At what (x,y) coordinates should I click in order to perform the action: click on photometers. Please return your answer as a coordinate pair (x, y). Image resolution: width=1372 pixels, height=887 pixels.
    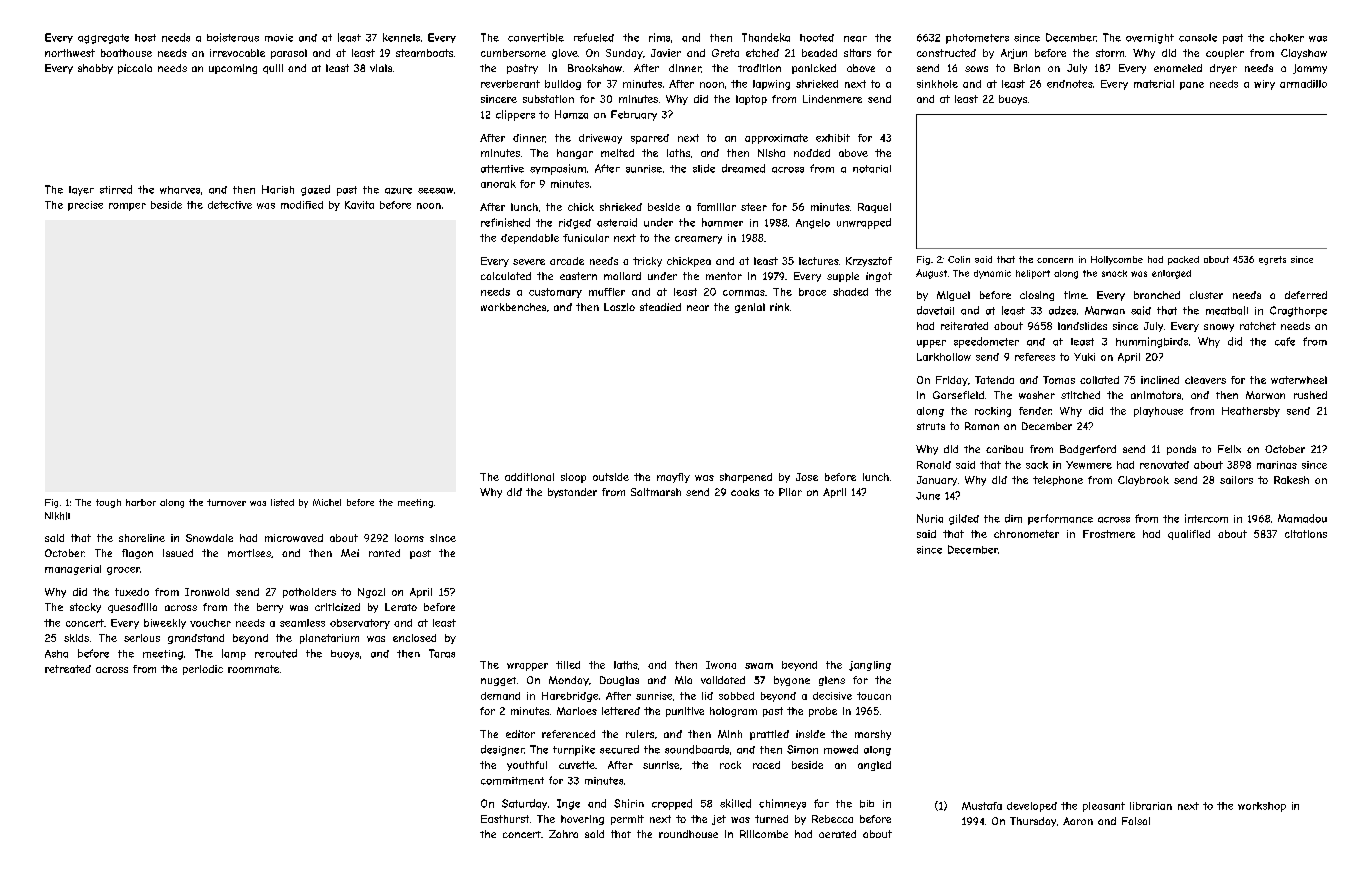
    Looking at the image, I should click on (977, 39).
